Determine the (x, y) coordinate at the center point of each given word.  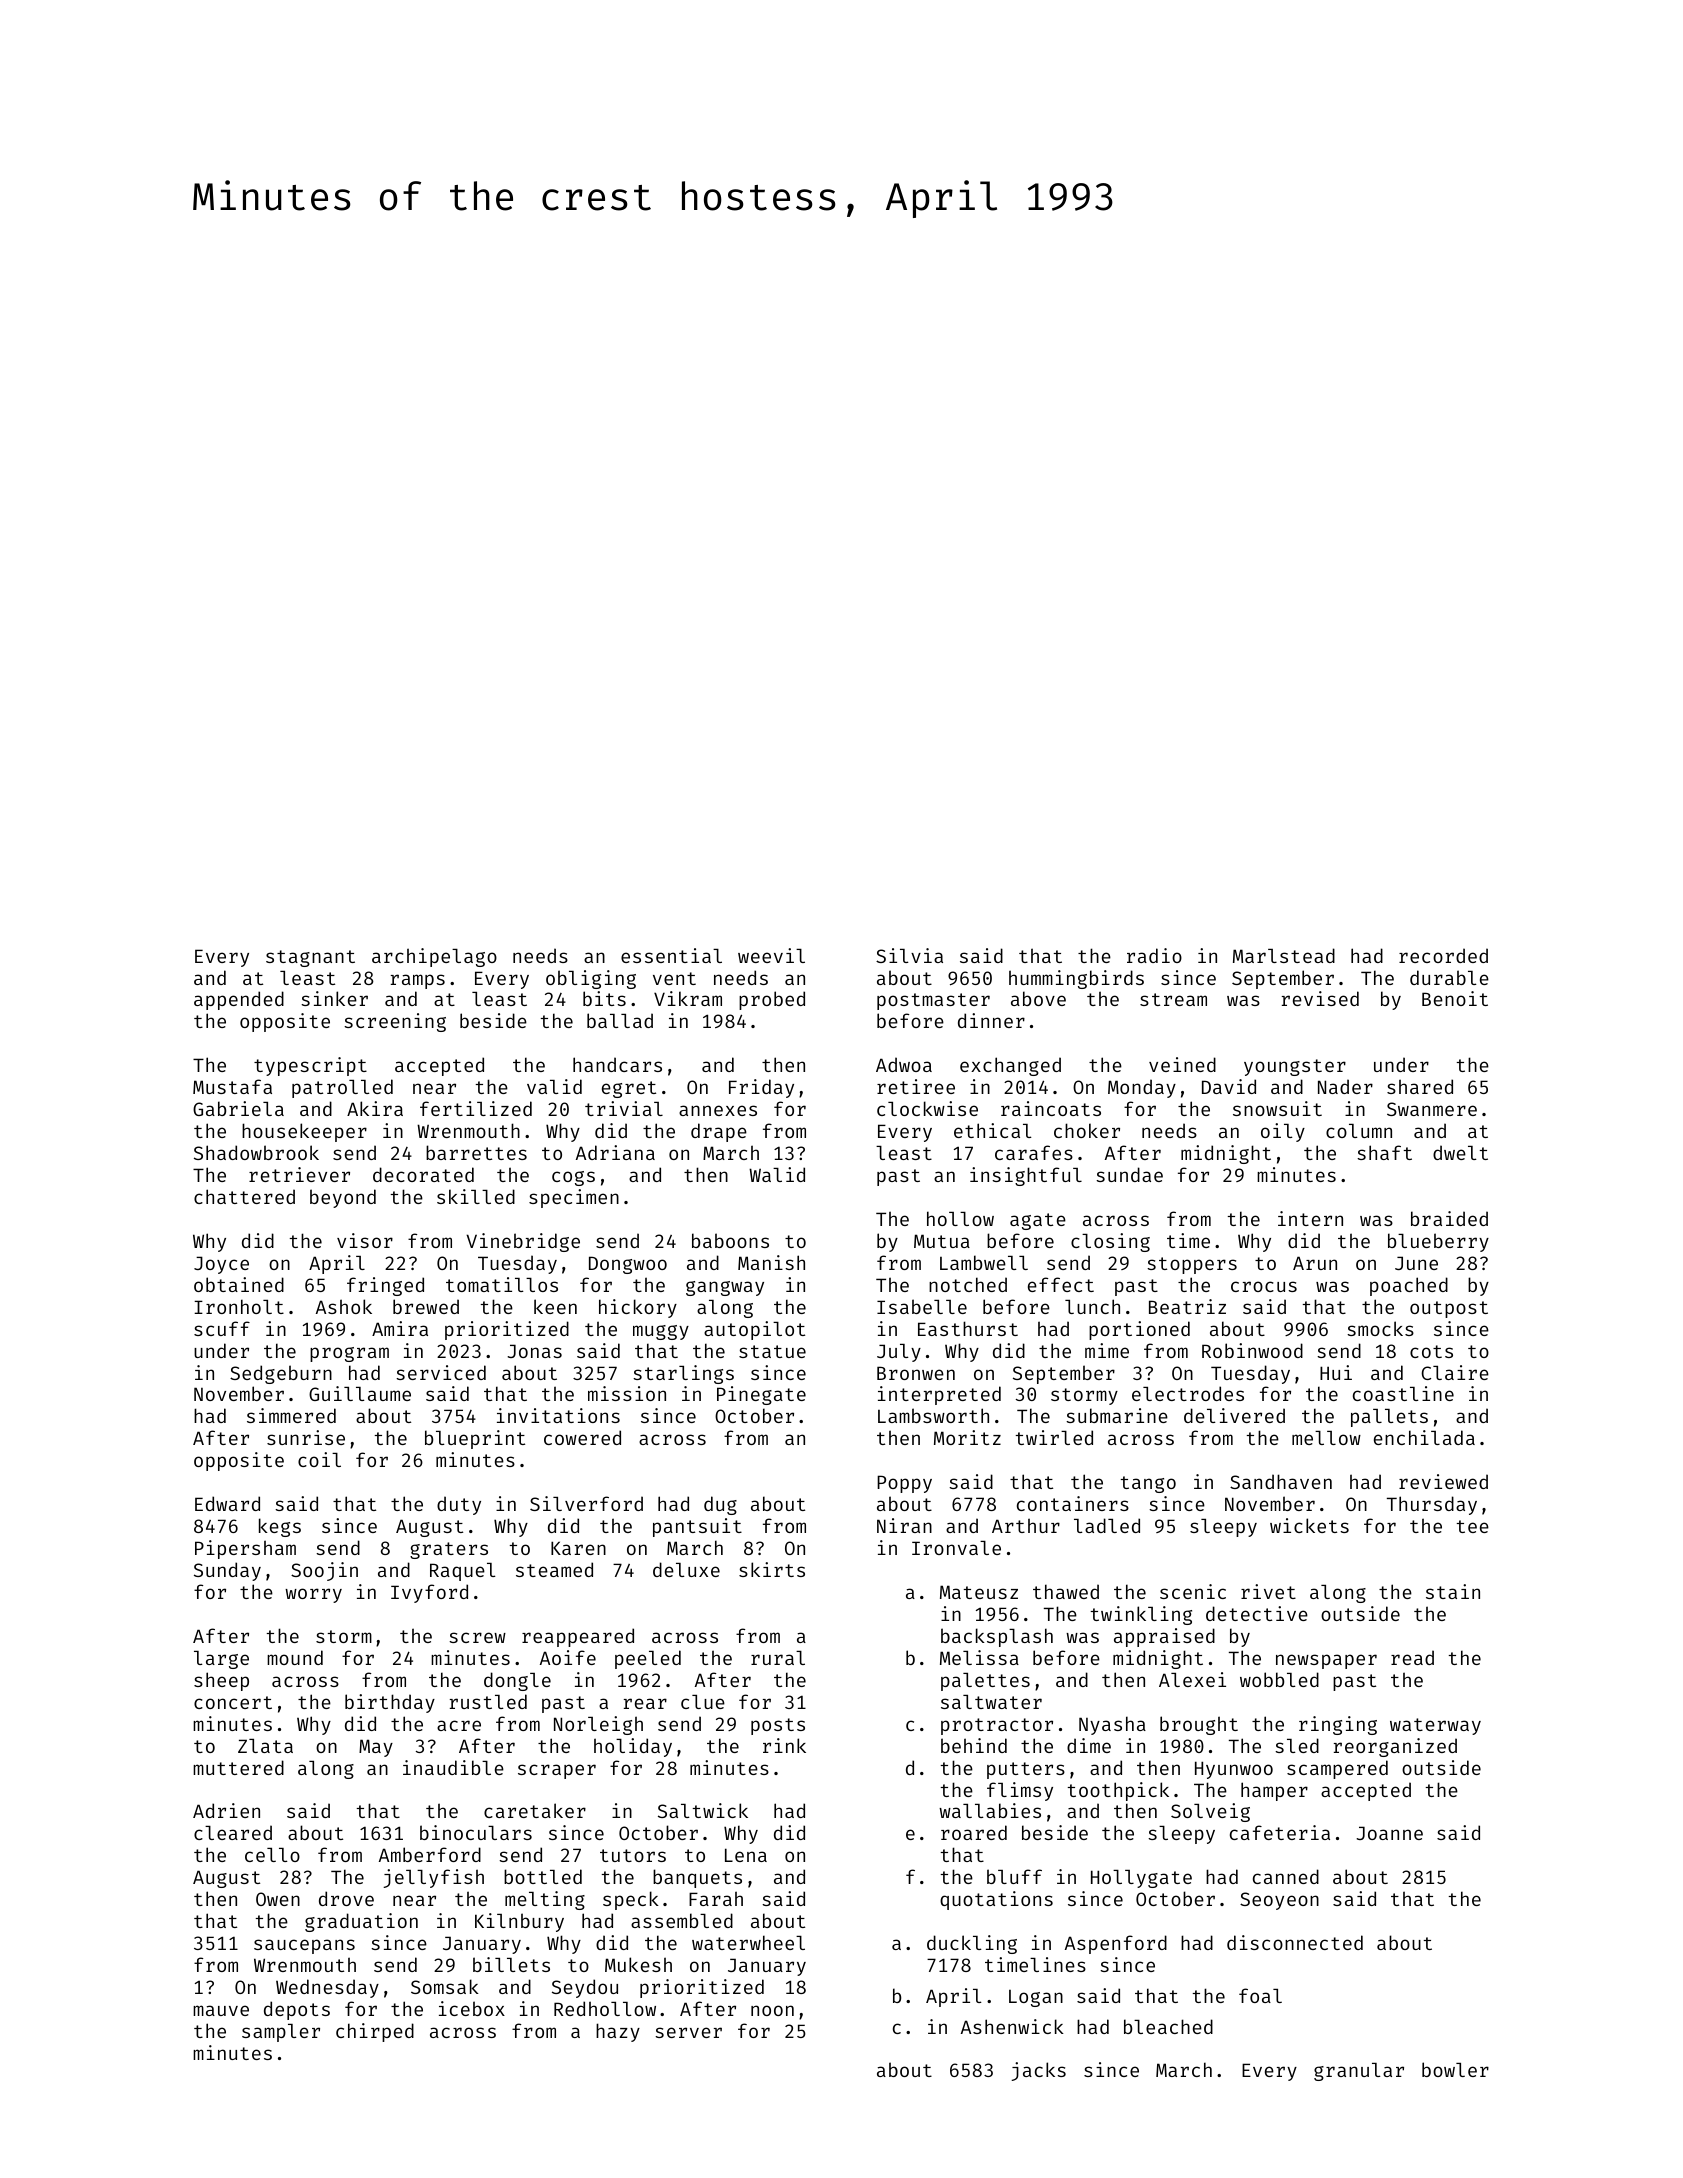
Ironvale (956, 1548)
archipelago (434, 957)
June (1416, 1263)
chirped (375, 2032)
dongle (517, 1681)
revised (1320, 998)
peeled (648, 1659)
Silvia (909, 955)
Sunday (227, 1571)
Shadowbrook (256, 1152)
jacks (1038, 2071)
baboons (730, 1240)
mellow (1326, 1438)
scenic (1193, 1591)
